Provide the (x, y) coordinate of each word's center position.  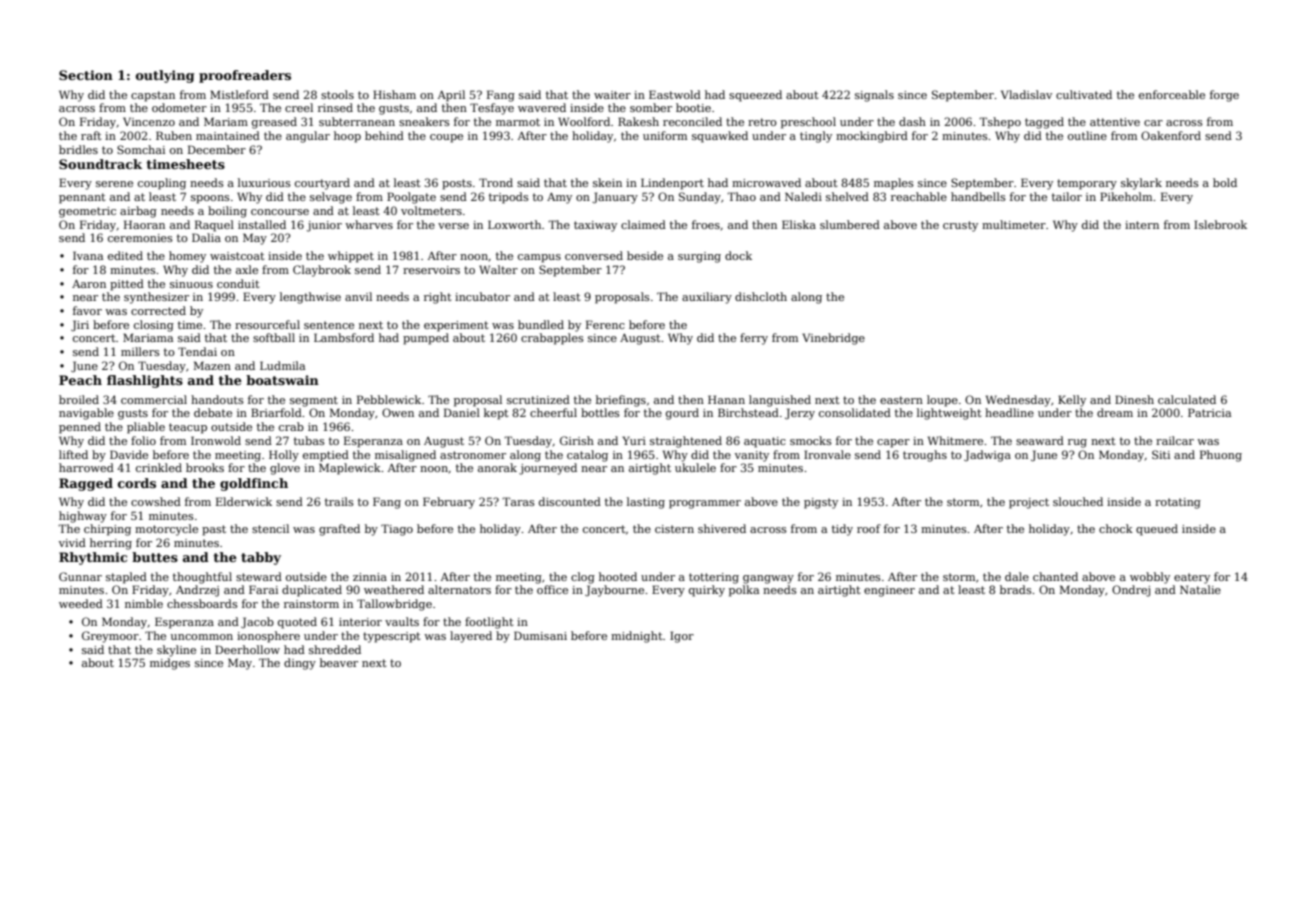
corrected (158, 310)
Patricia (1209, 412)
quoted (297, 623)
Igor (682, 637)
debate (213, 412)
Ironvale (827, 454)
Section (86, 75)
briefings (621, 401)
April (451, 96)
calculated (1187, 399)
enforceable (1172, 94)
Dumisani (540, 635)
